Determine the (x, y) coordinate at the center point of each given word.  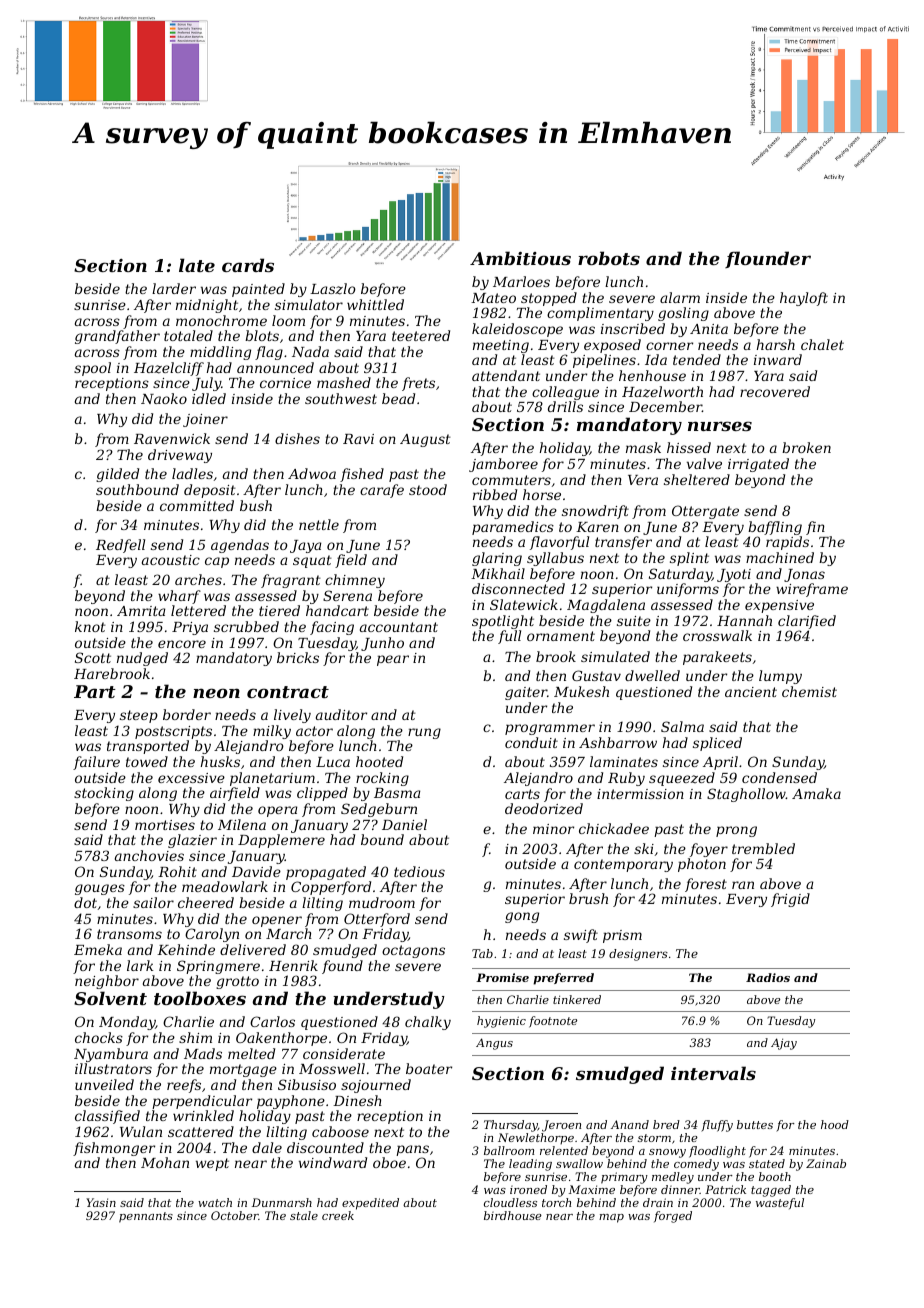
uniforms (688, 590)
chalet (822, 344)
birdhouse (513, 1215)
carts (522, 794)
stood (428, 489)
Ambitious (520, 258)
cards (248, 265)
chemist (809, 691)
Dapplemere (281, 841)
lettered (198, 610)
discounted (325, 1147)
